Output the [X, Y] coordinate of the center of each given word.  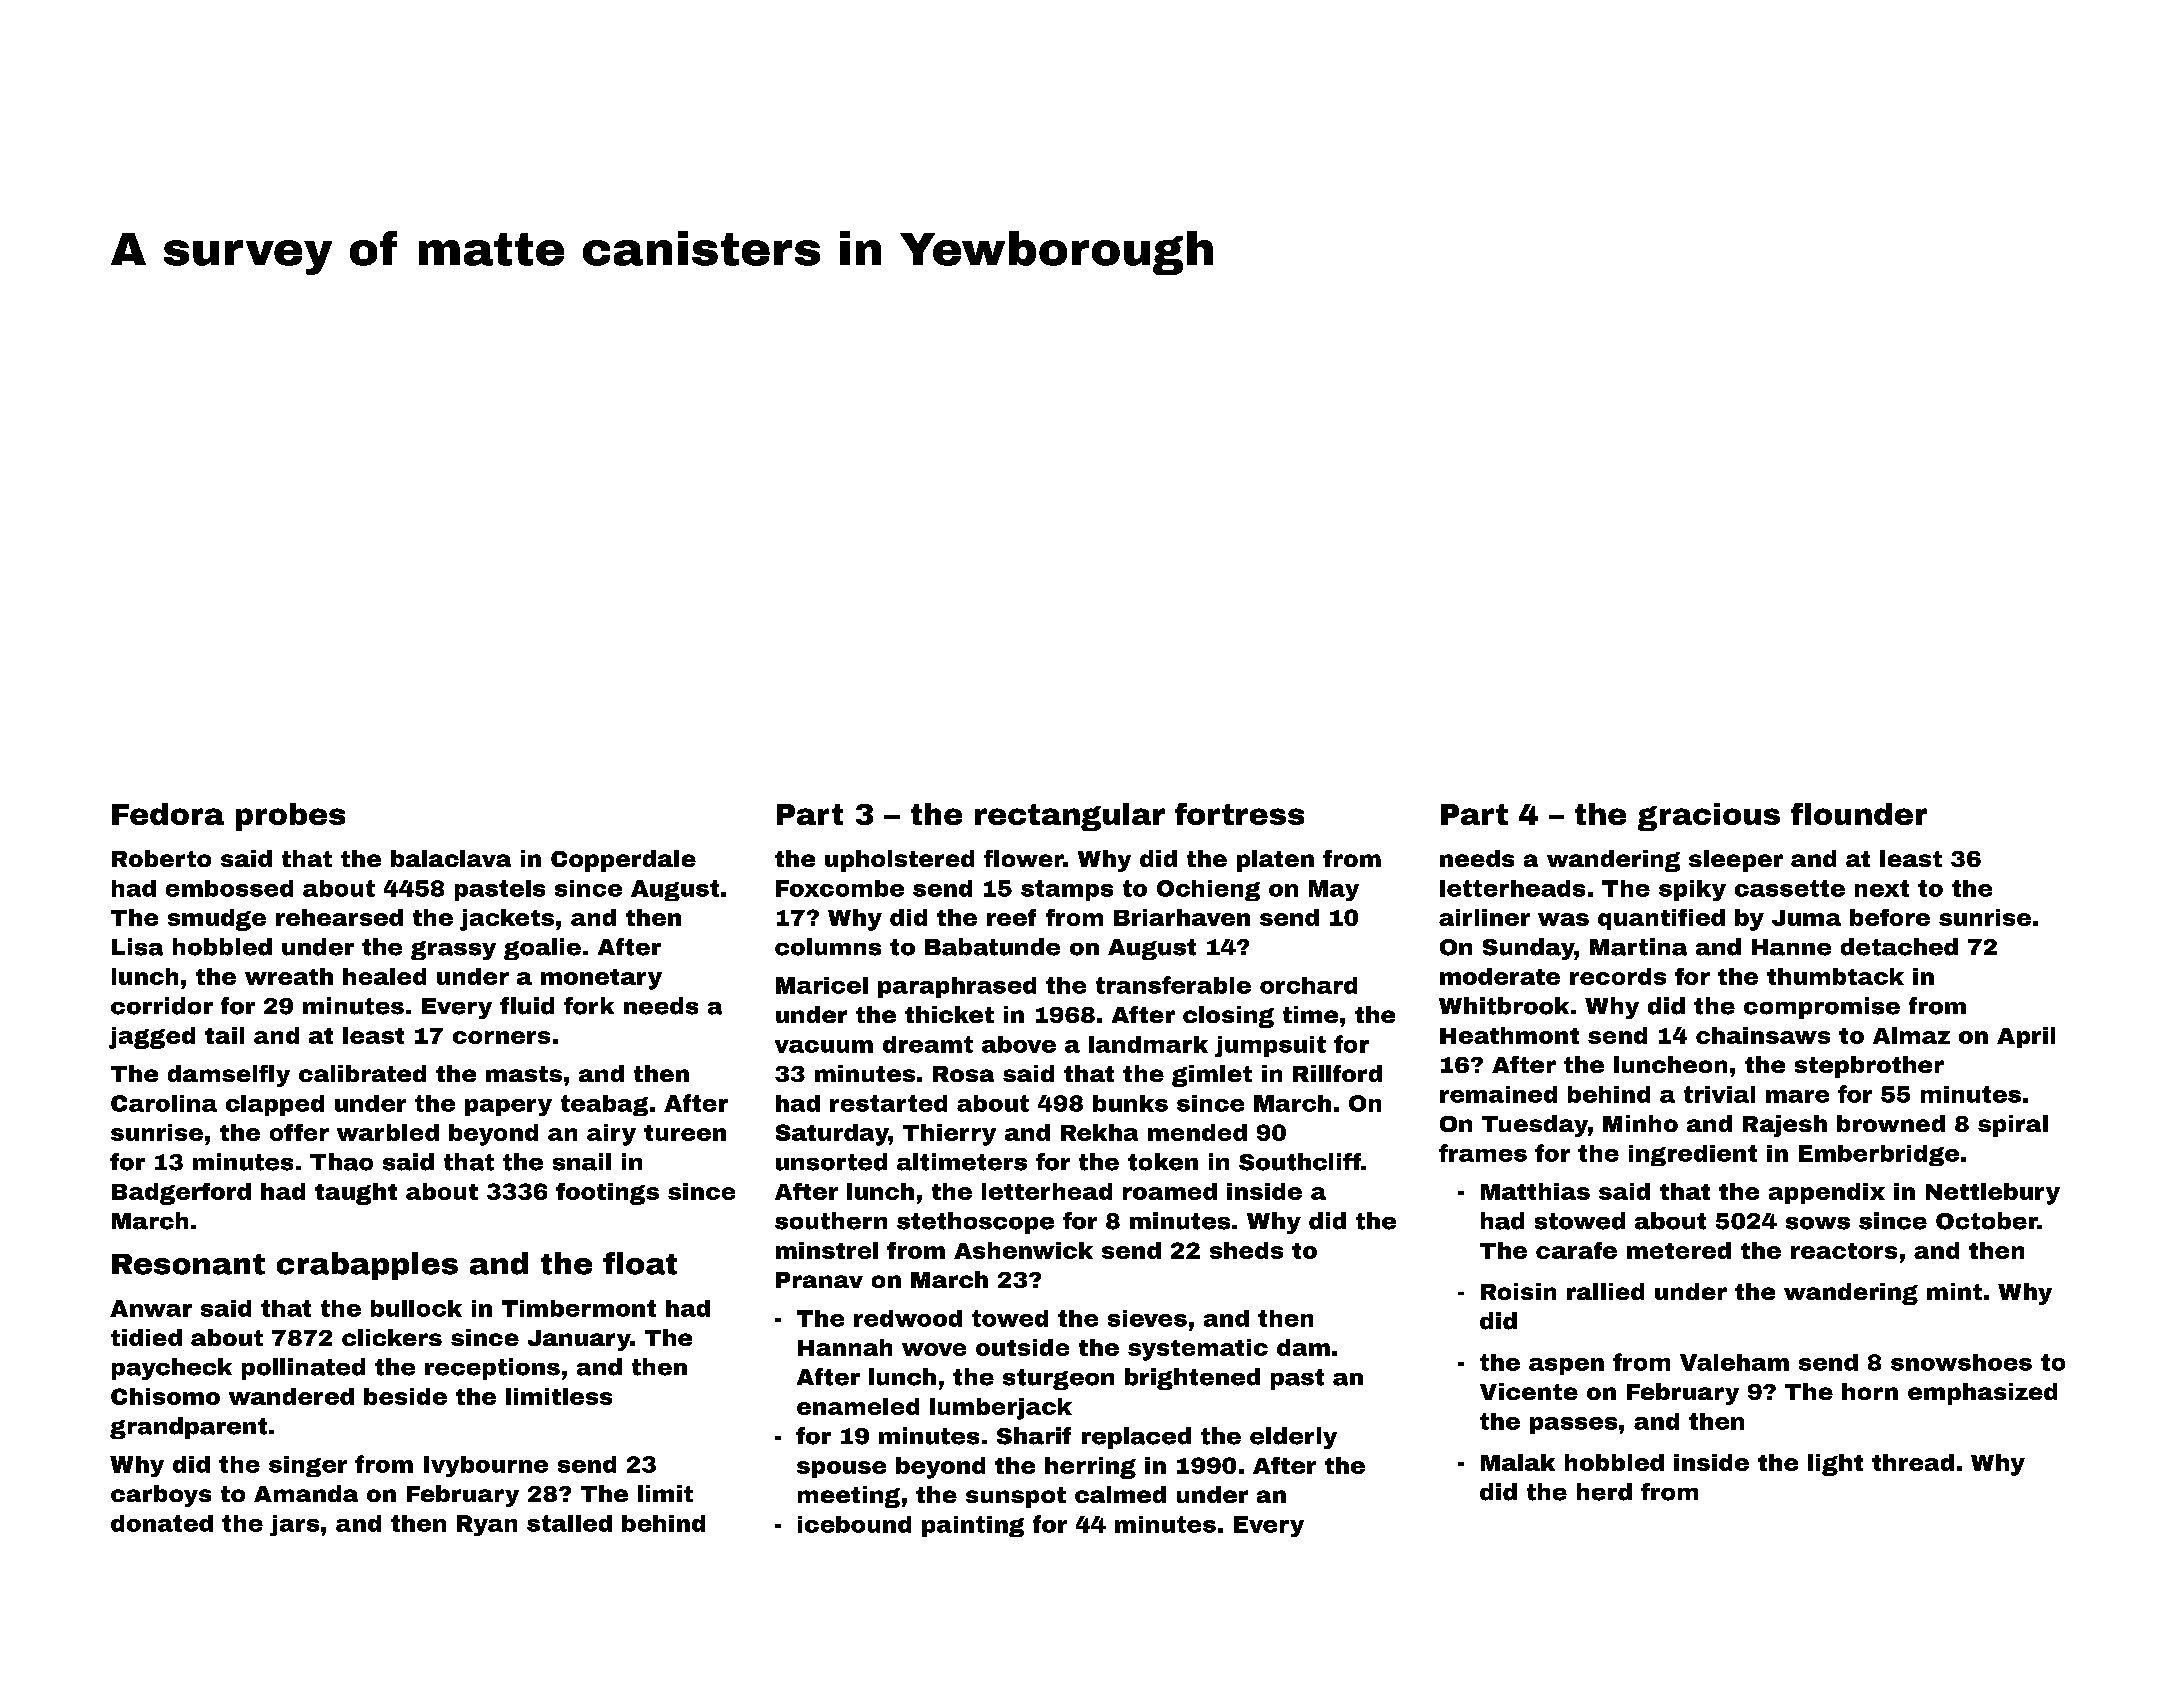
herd [1604, 1492]
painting [973, 1526]
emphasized [1982, 1394]
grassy [453, 950]
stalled [569, 1523]
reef [1011, 917]
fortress [1239, 814]
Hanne [1791, 947]
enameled [858, 1406]
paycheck [172, 1369]
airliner [1484, 917]
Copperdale [623, 861]
